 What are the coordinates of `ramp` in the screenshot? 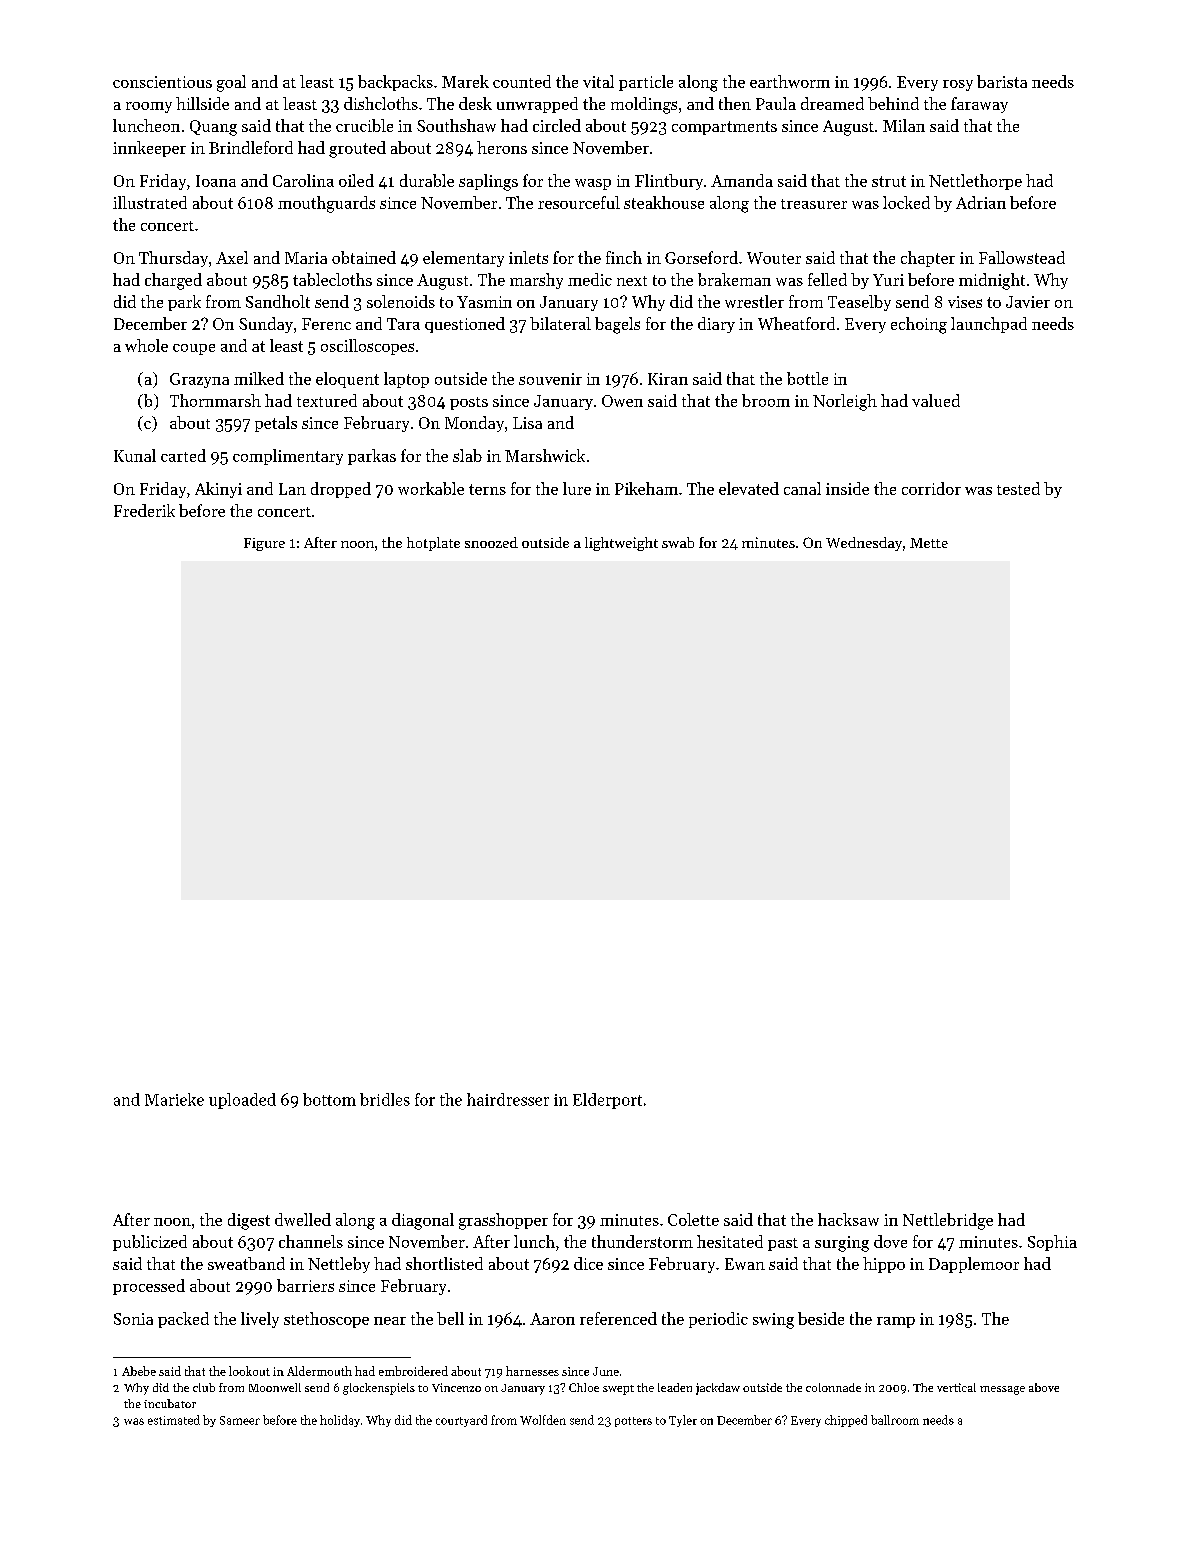 It's located at (896, 1322).
